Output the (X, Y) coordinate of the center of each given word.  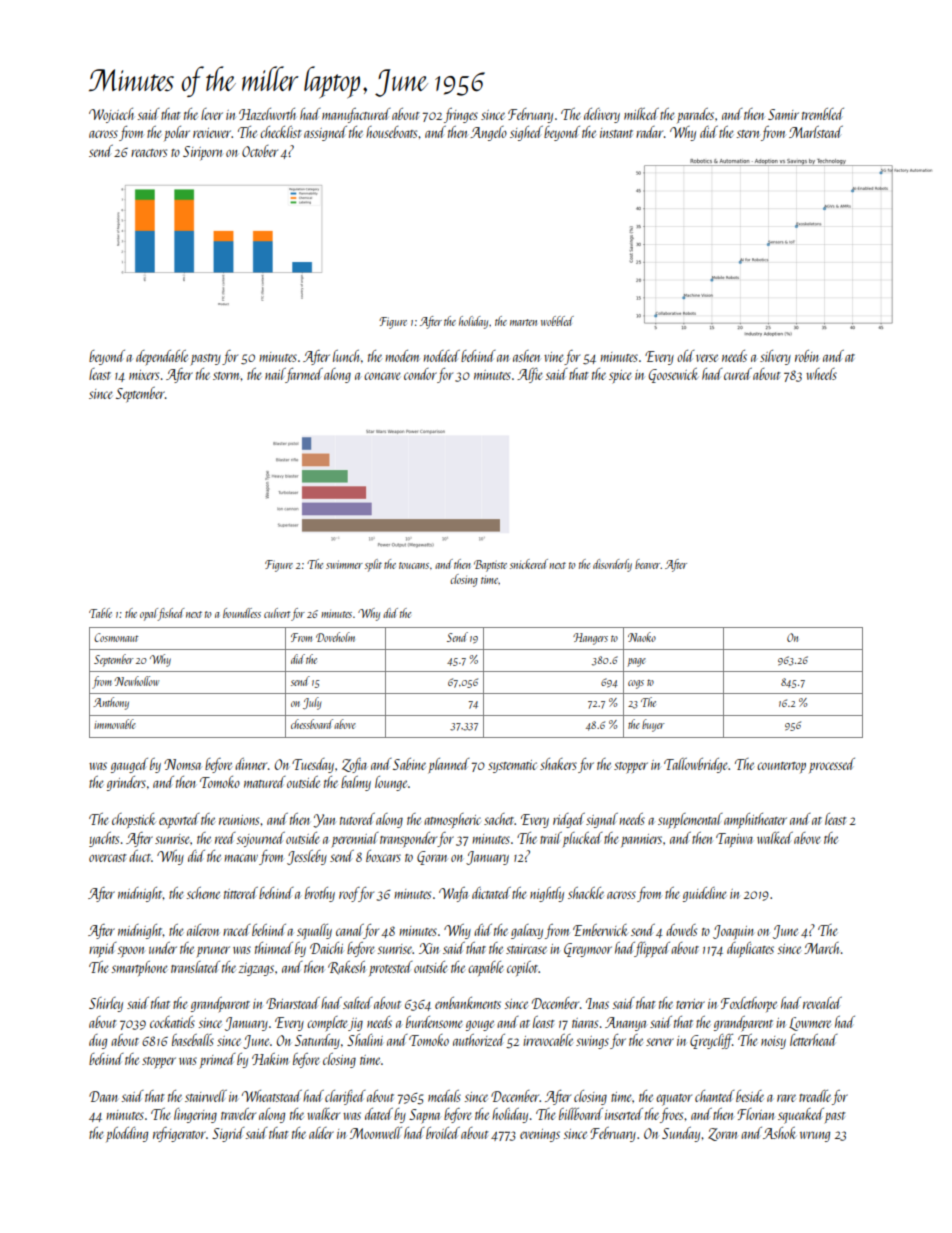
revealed (822, 1003)
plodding (127, 1134)
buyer (653, 725)
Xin (429, 948)
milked (641, 114)
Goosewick (673, 375)
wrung (815, 1136)
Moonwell (376, 1133)
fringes (461, 115)
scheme (203, 893)
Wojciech (111, 115)
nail (275, 375)
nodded (442, 356)
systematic (512, 766)
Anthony (111, 703)
